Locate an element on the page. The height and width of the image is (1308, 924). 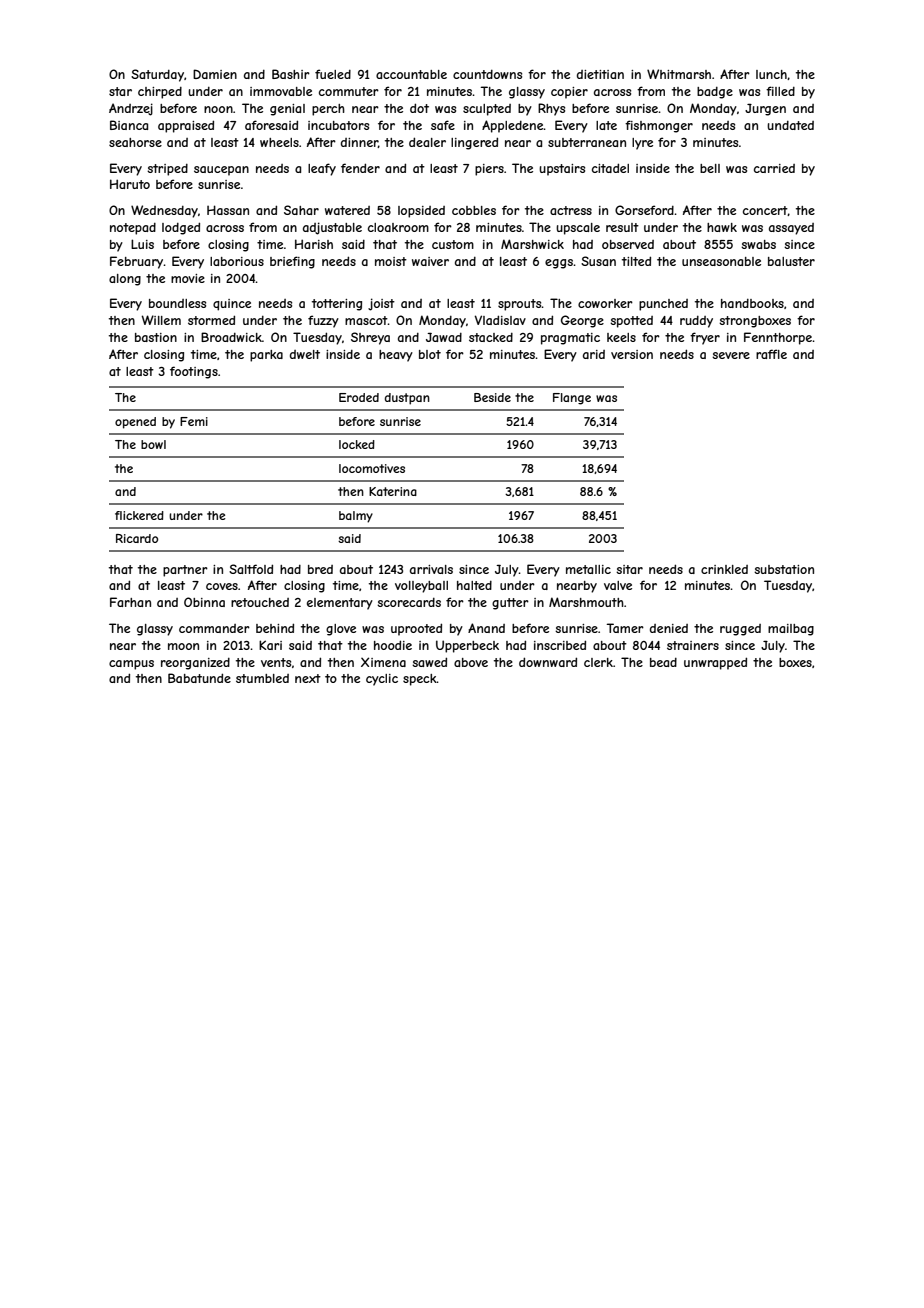
filled is located at coordinates (780, 91).
